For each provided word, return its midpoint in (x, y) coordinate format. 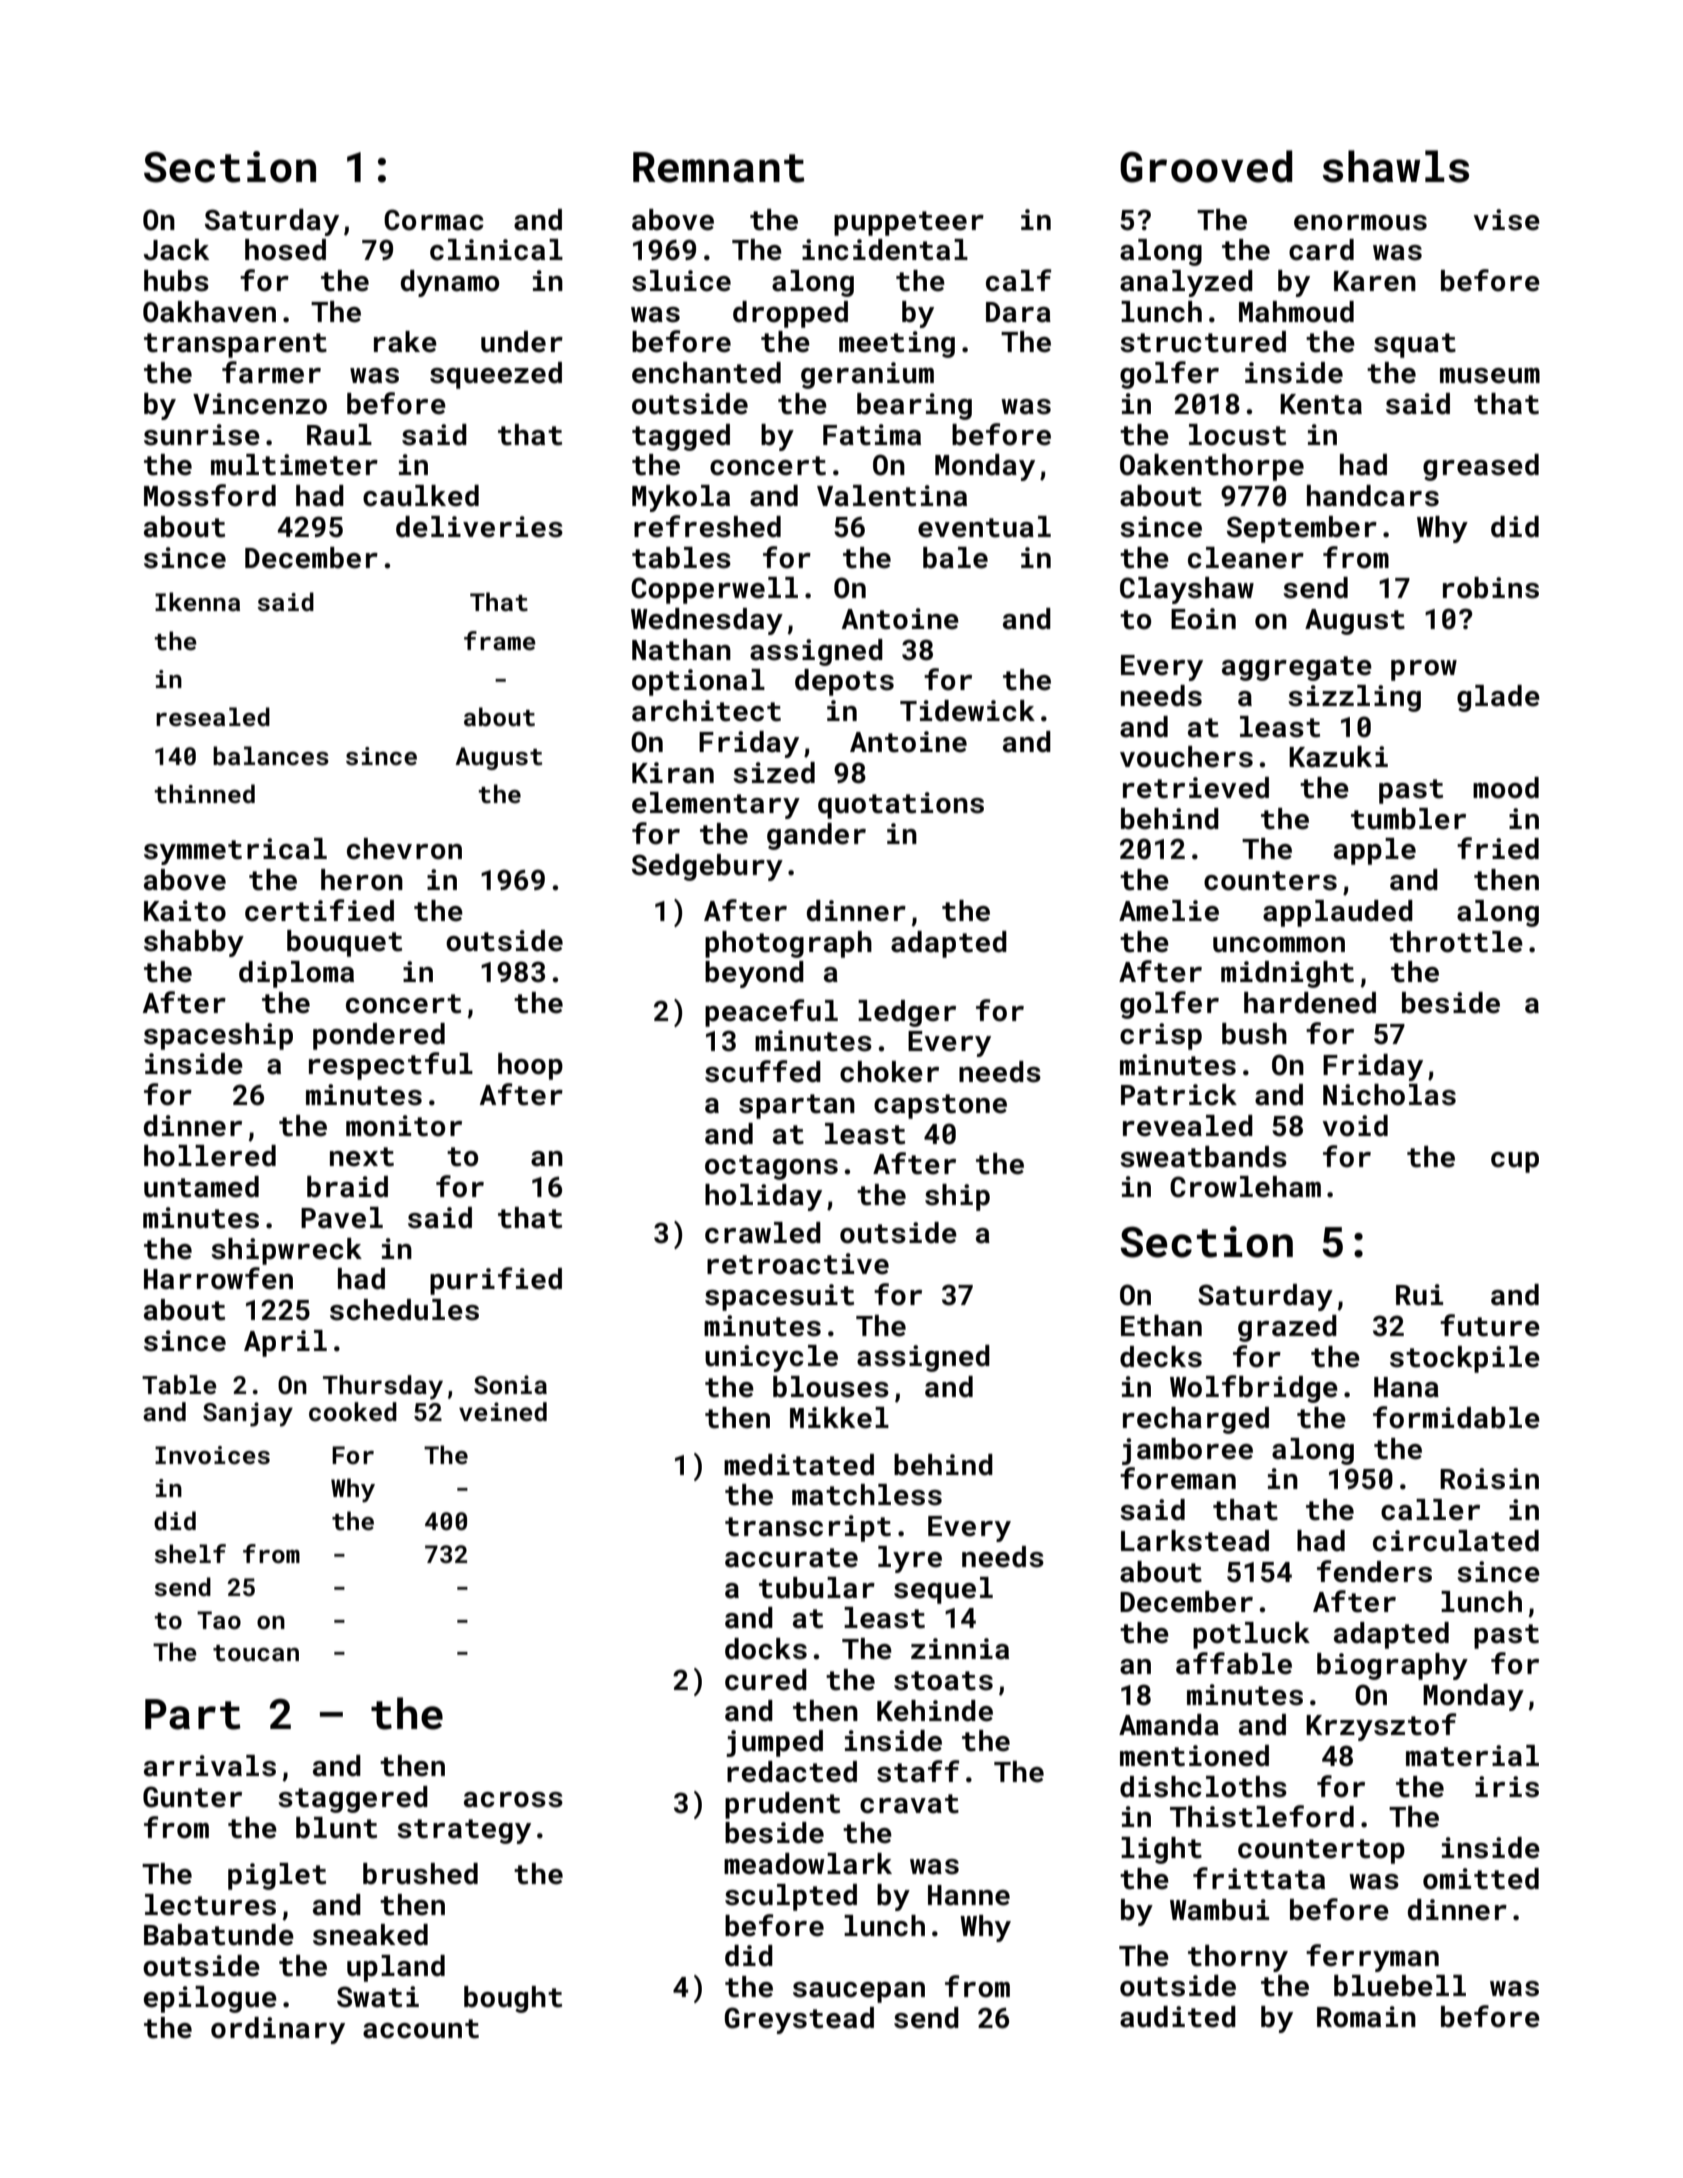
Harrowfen (218, 1278)
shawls (1396, 166)
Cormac (434, 220)
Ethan (1161, 1326)
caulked (421, 496)
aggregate (1297, 668)
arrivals (210, 1766)
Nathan (681, 650)
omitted (1481, 1879)
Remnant (719, 167)
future (1490, 1325)
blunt (336, 1828)
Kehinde (935, 1711)
